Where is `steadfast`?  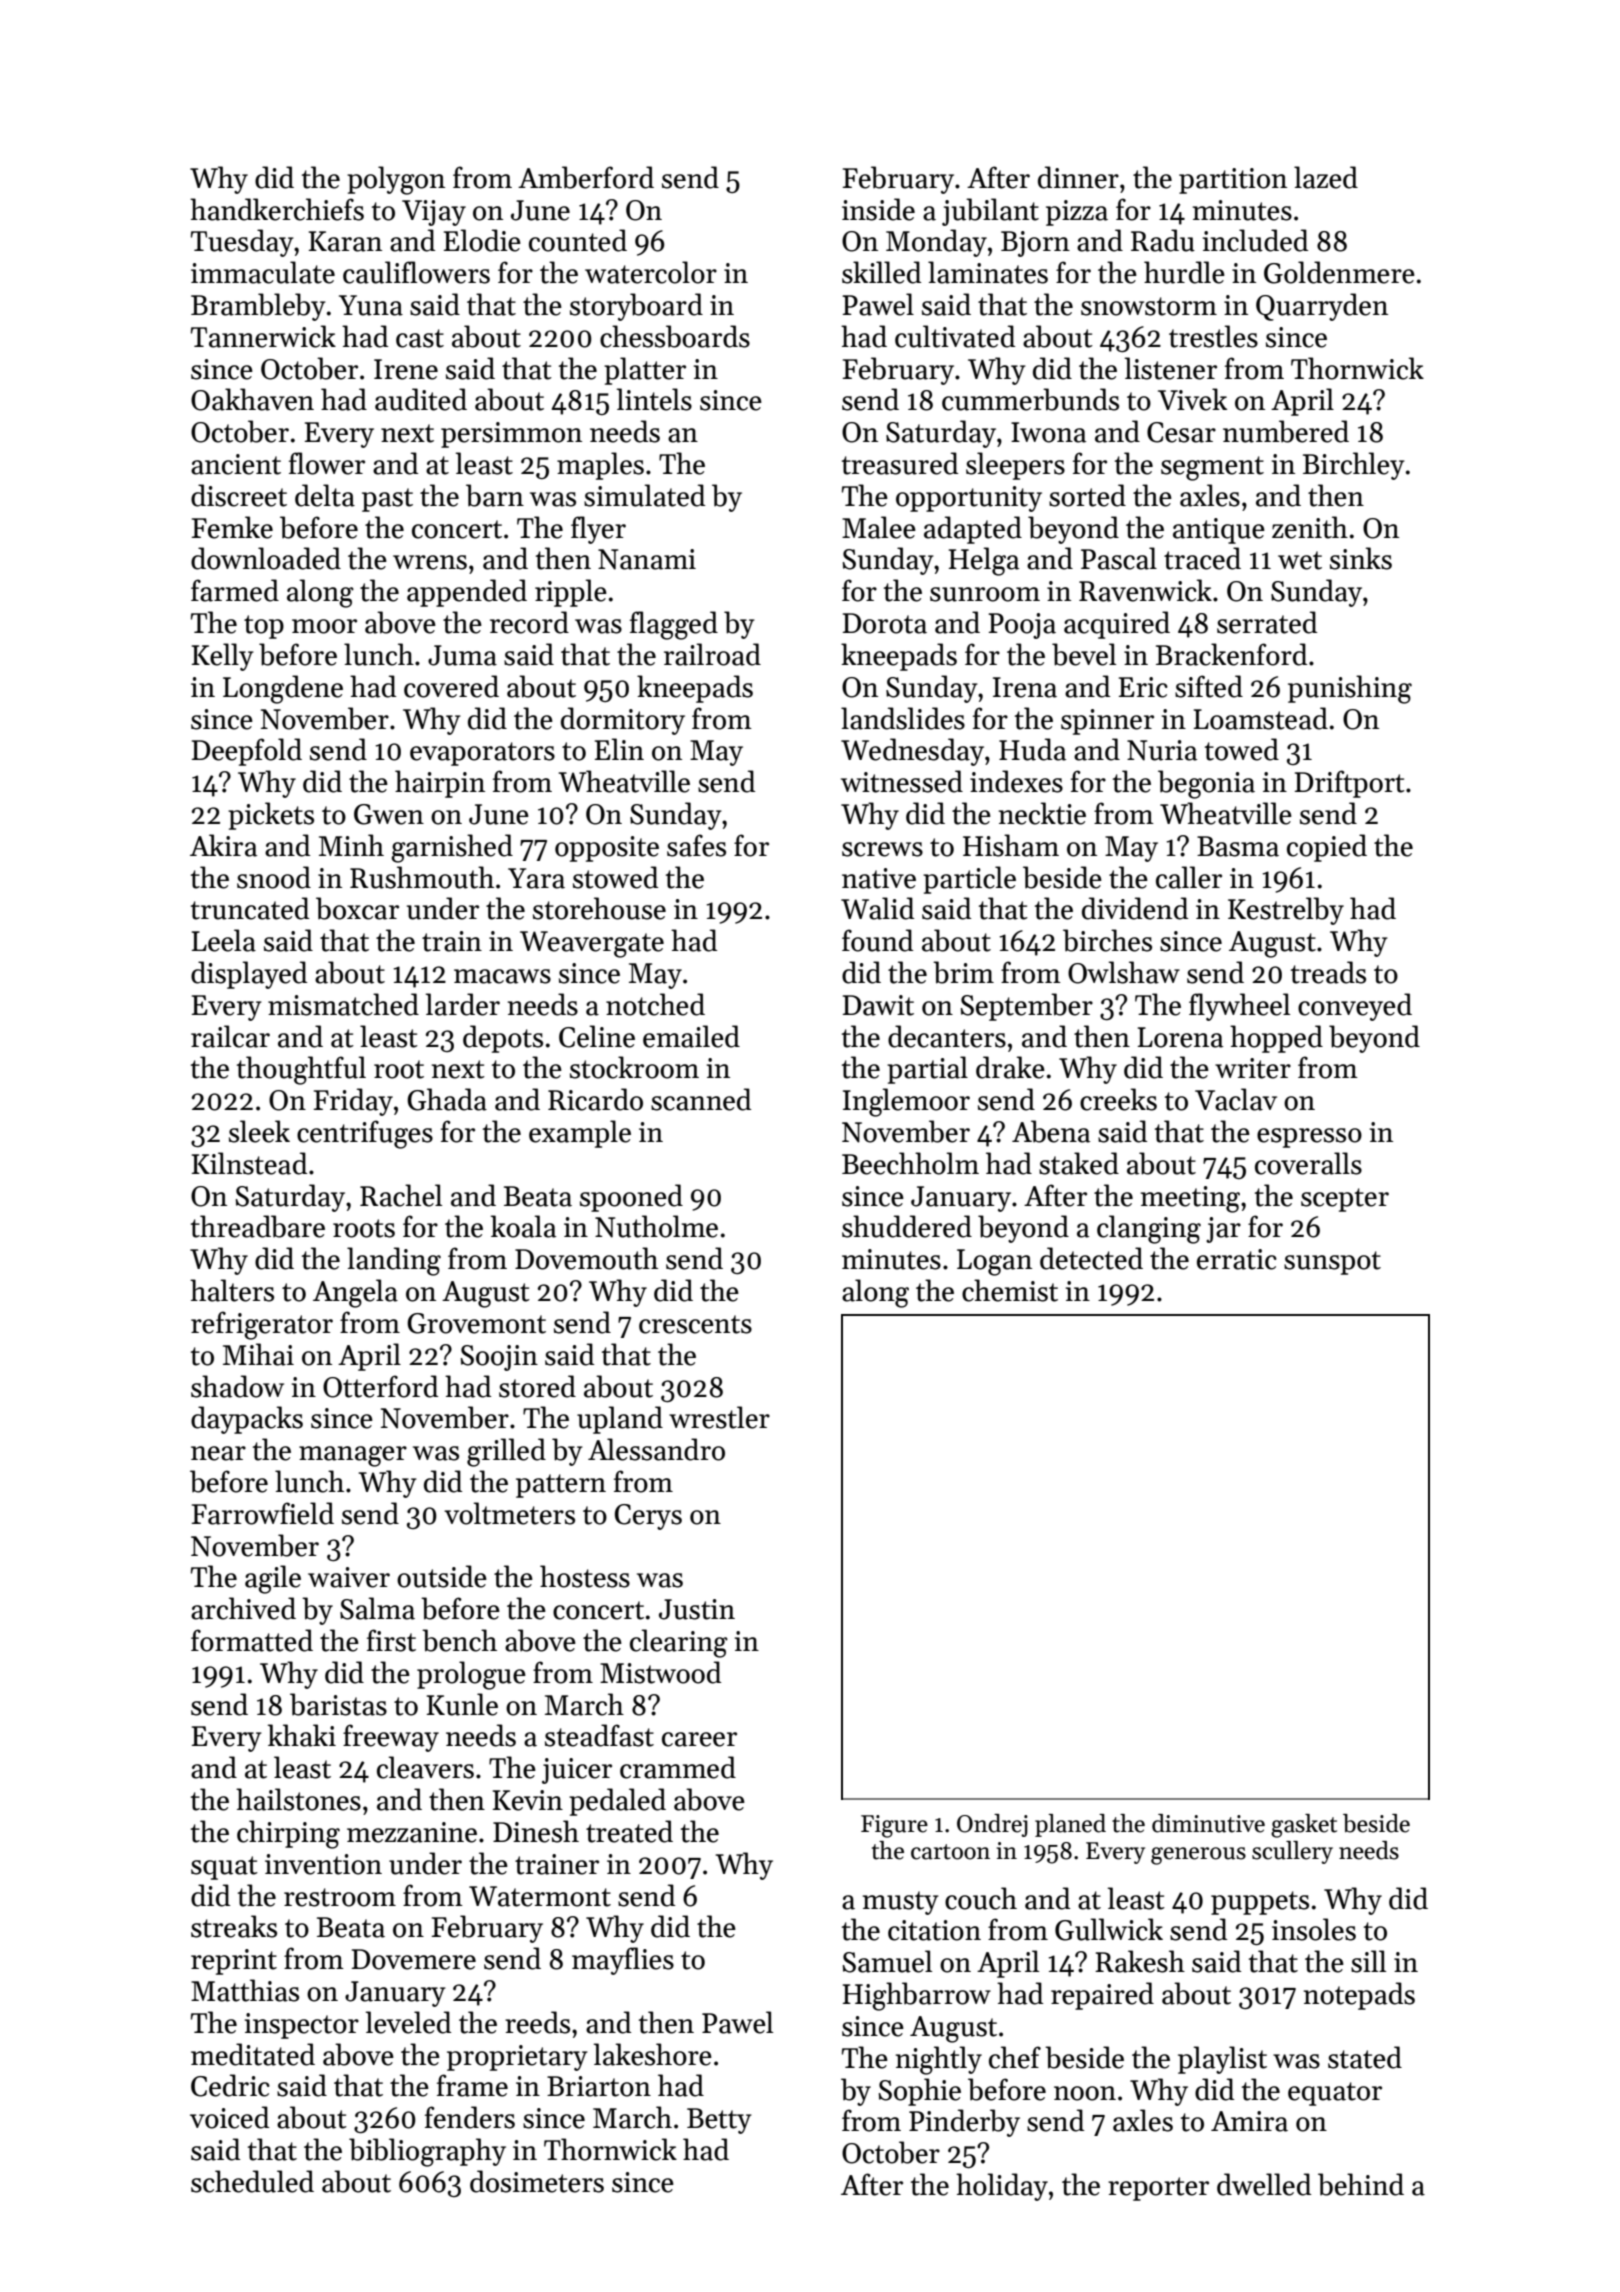 steadfast is located at coordinates (599, 1735).
